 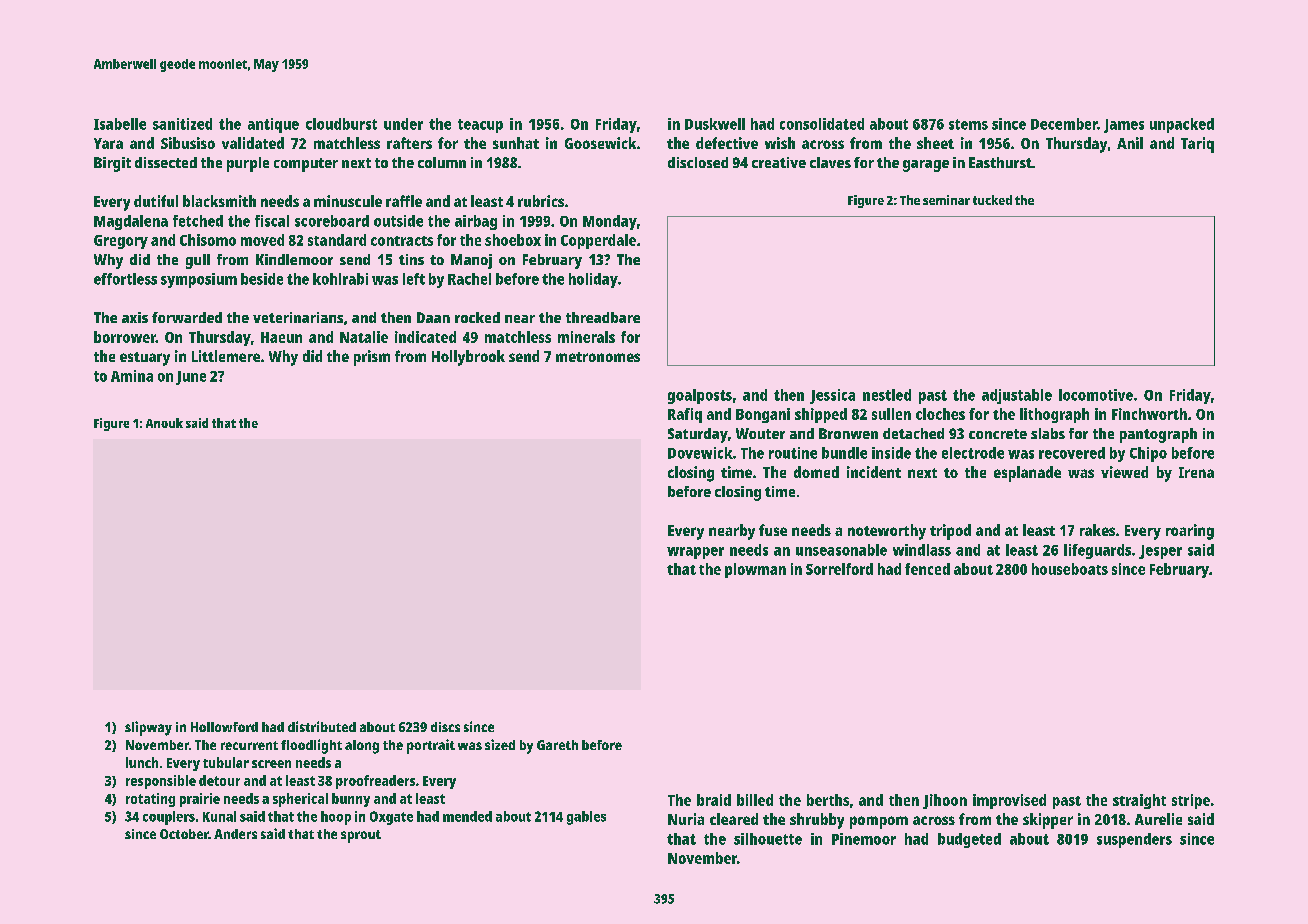 What do you see at coordinates (121, 242) in the document?
I see `Gregory` at bounding box center [121, 242].
